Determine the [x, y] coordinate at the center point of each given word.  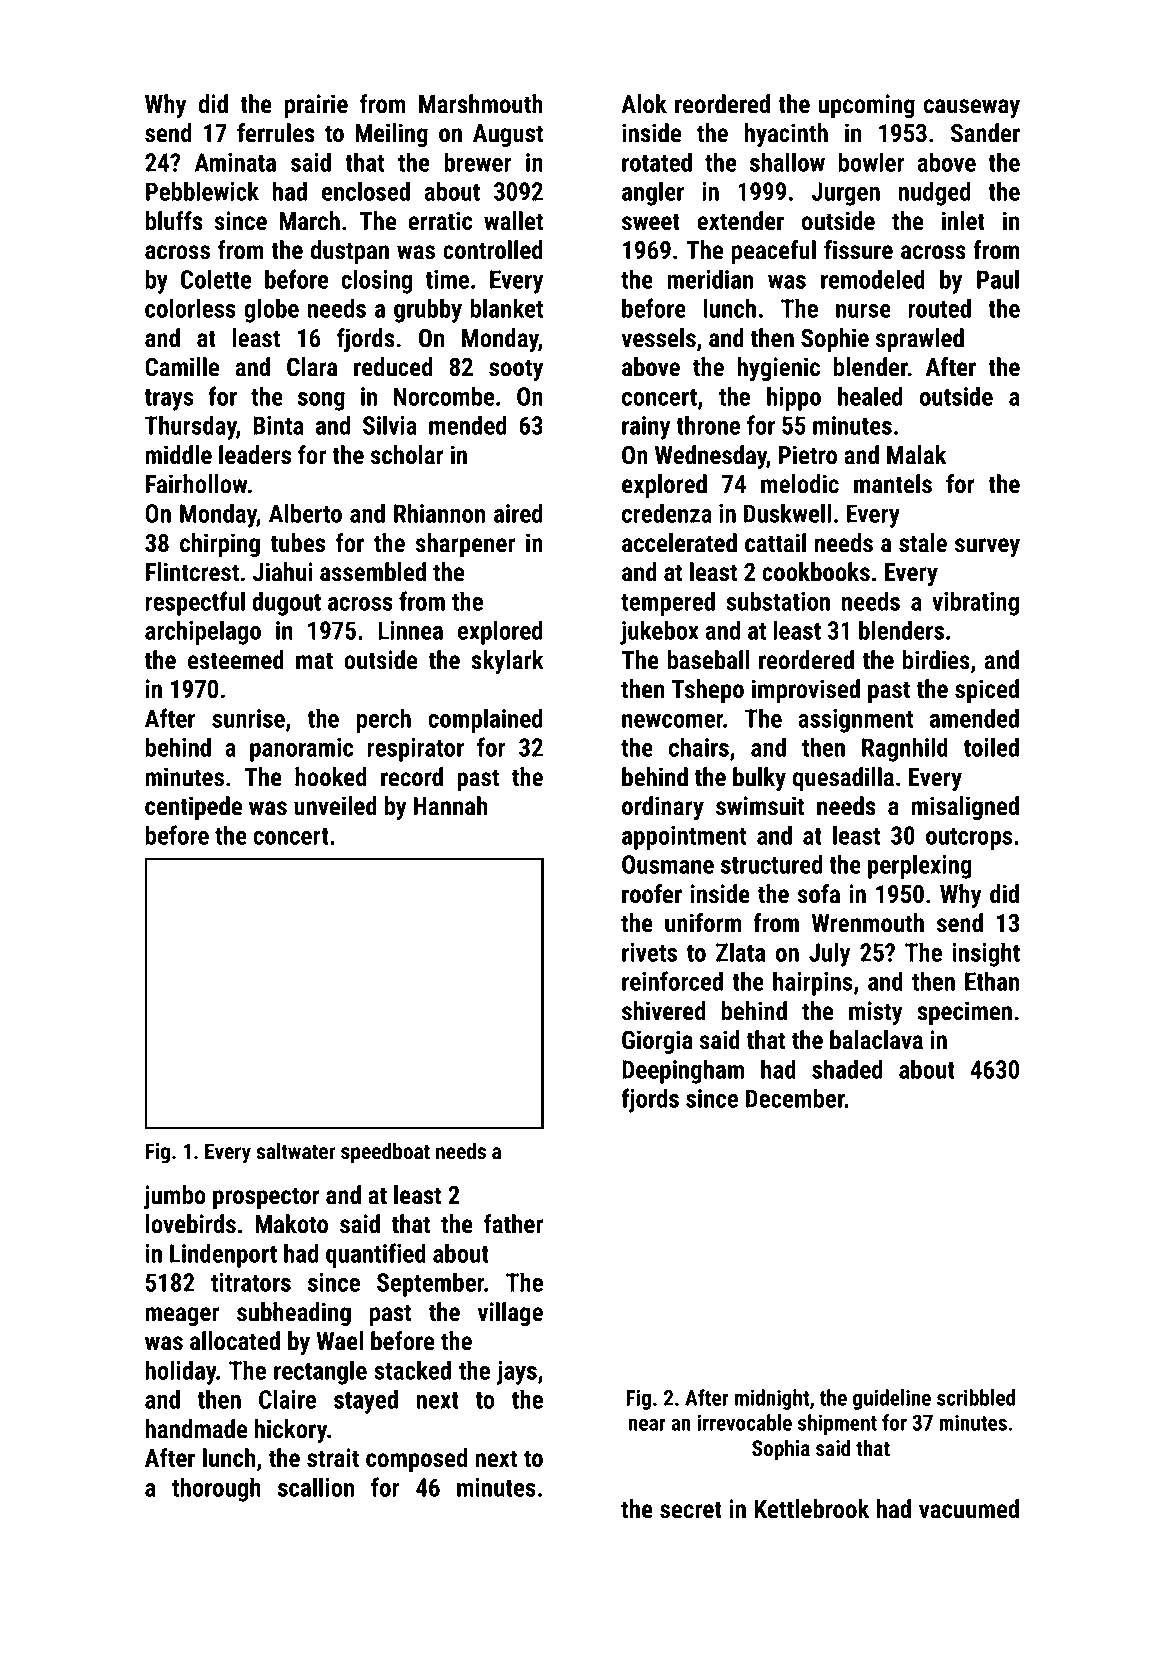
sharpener [465, 545]
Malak [916, 455]
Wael [339, 1341]
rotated [657, 162]
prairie [316, 106]
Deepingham [683, 1071]
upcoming [866, 106]
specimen [964, 1013]
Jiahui [283, 572]
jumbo [175, 1197]
